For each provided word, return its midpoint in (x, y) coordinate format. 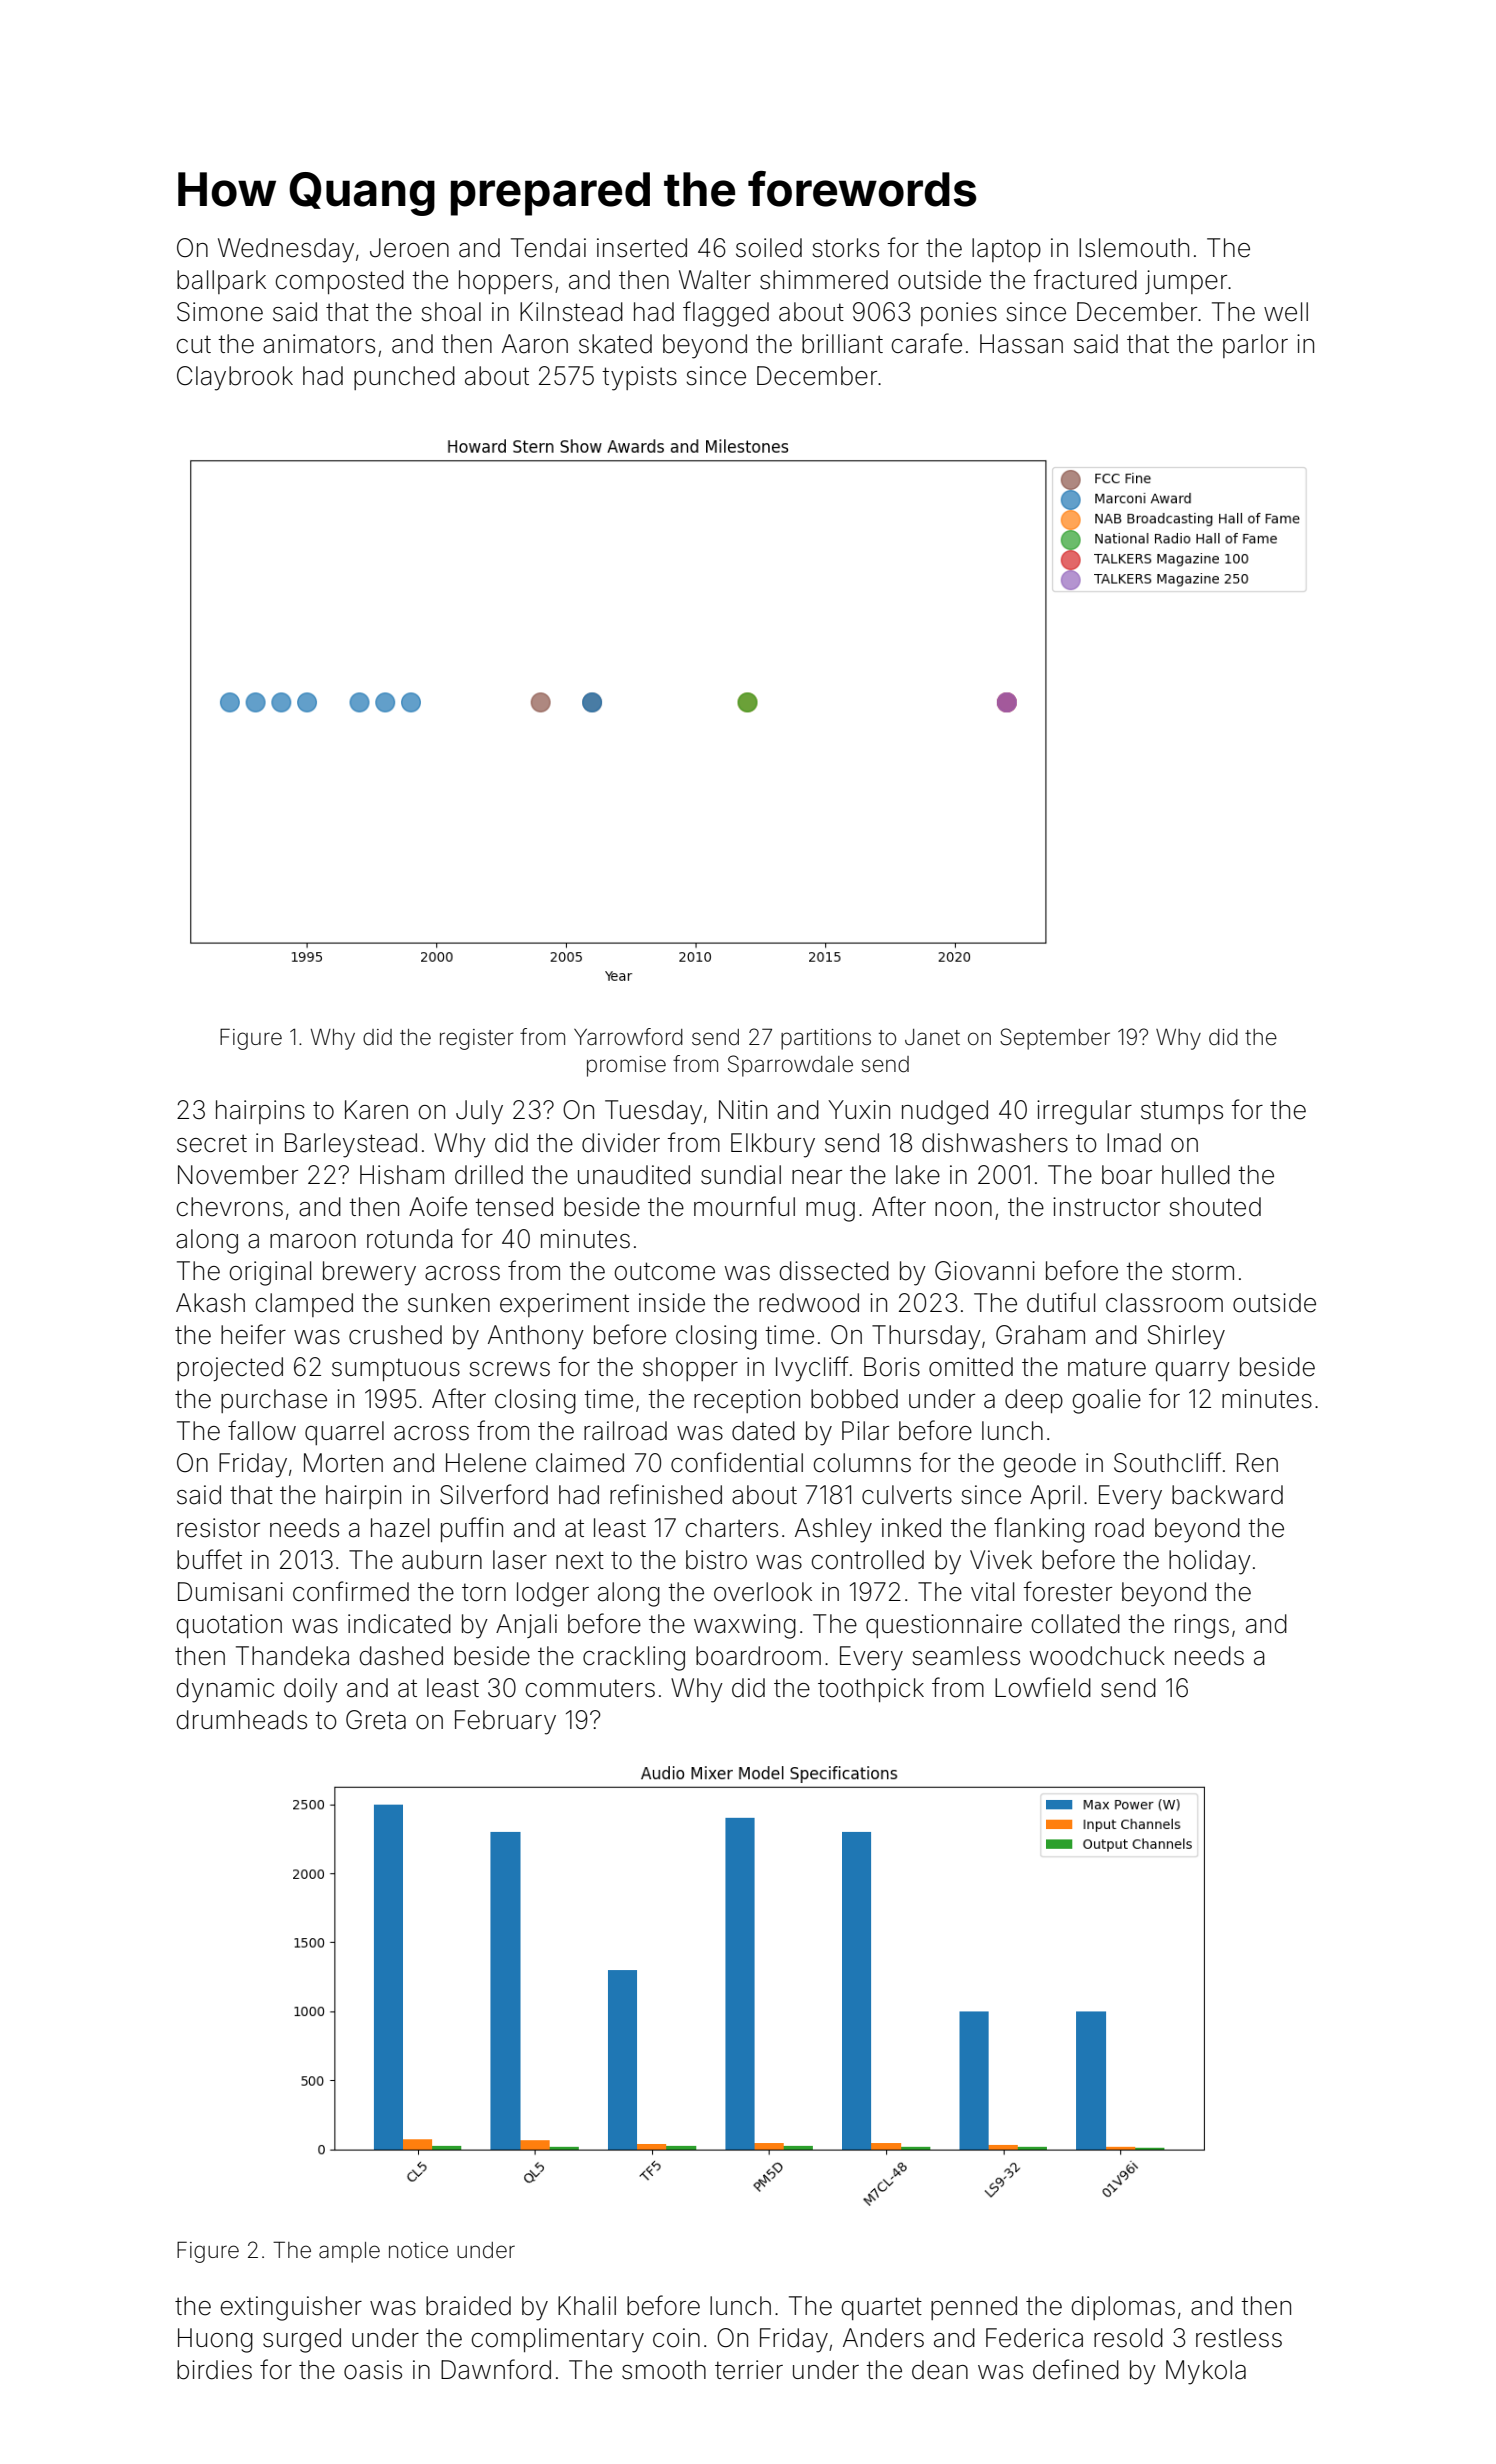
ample (349, 2252)
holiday (1210, 1562)
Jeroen (409, 248)
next (580, 1560)
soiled (769, 248)
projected (230, 1369)
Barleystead (351, 1145)
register (477, 1039)
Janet (932, 1037)
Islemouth (1134, 248)
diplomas (1123, 2308)
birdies (214, 2370)
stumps (1182, 1112)
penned (974, 2308)
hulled (1196, 1175)
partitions (826, 1039)
